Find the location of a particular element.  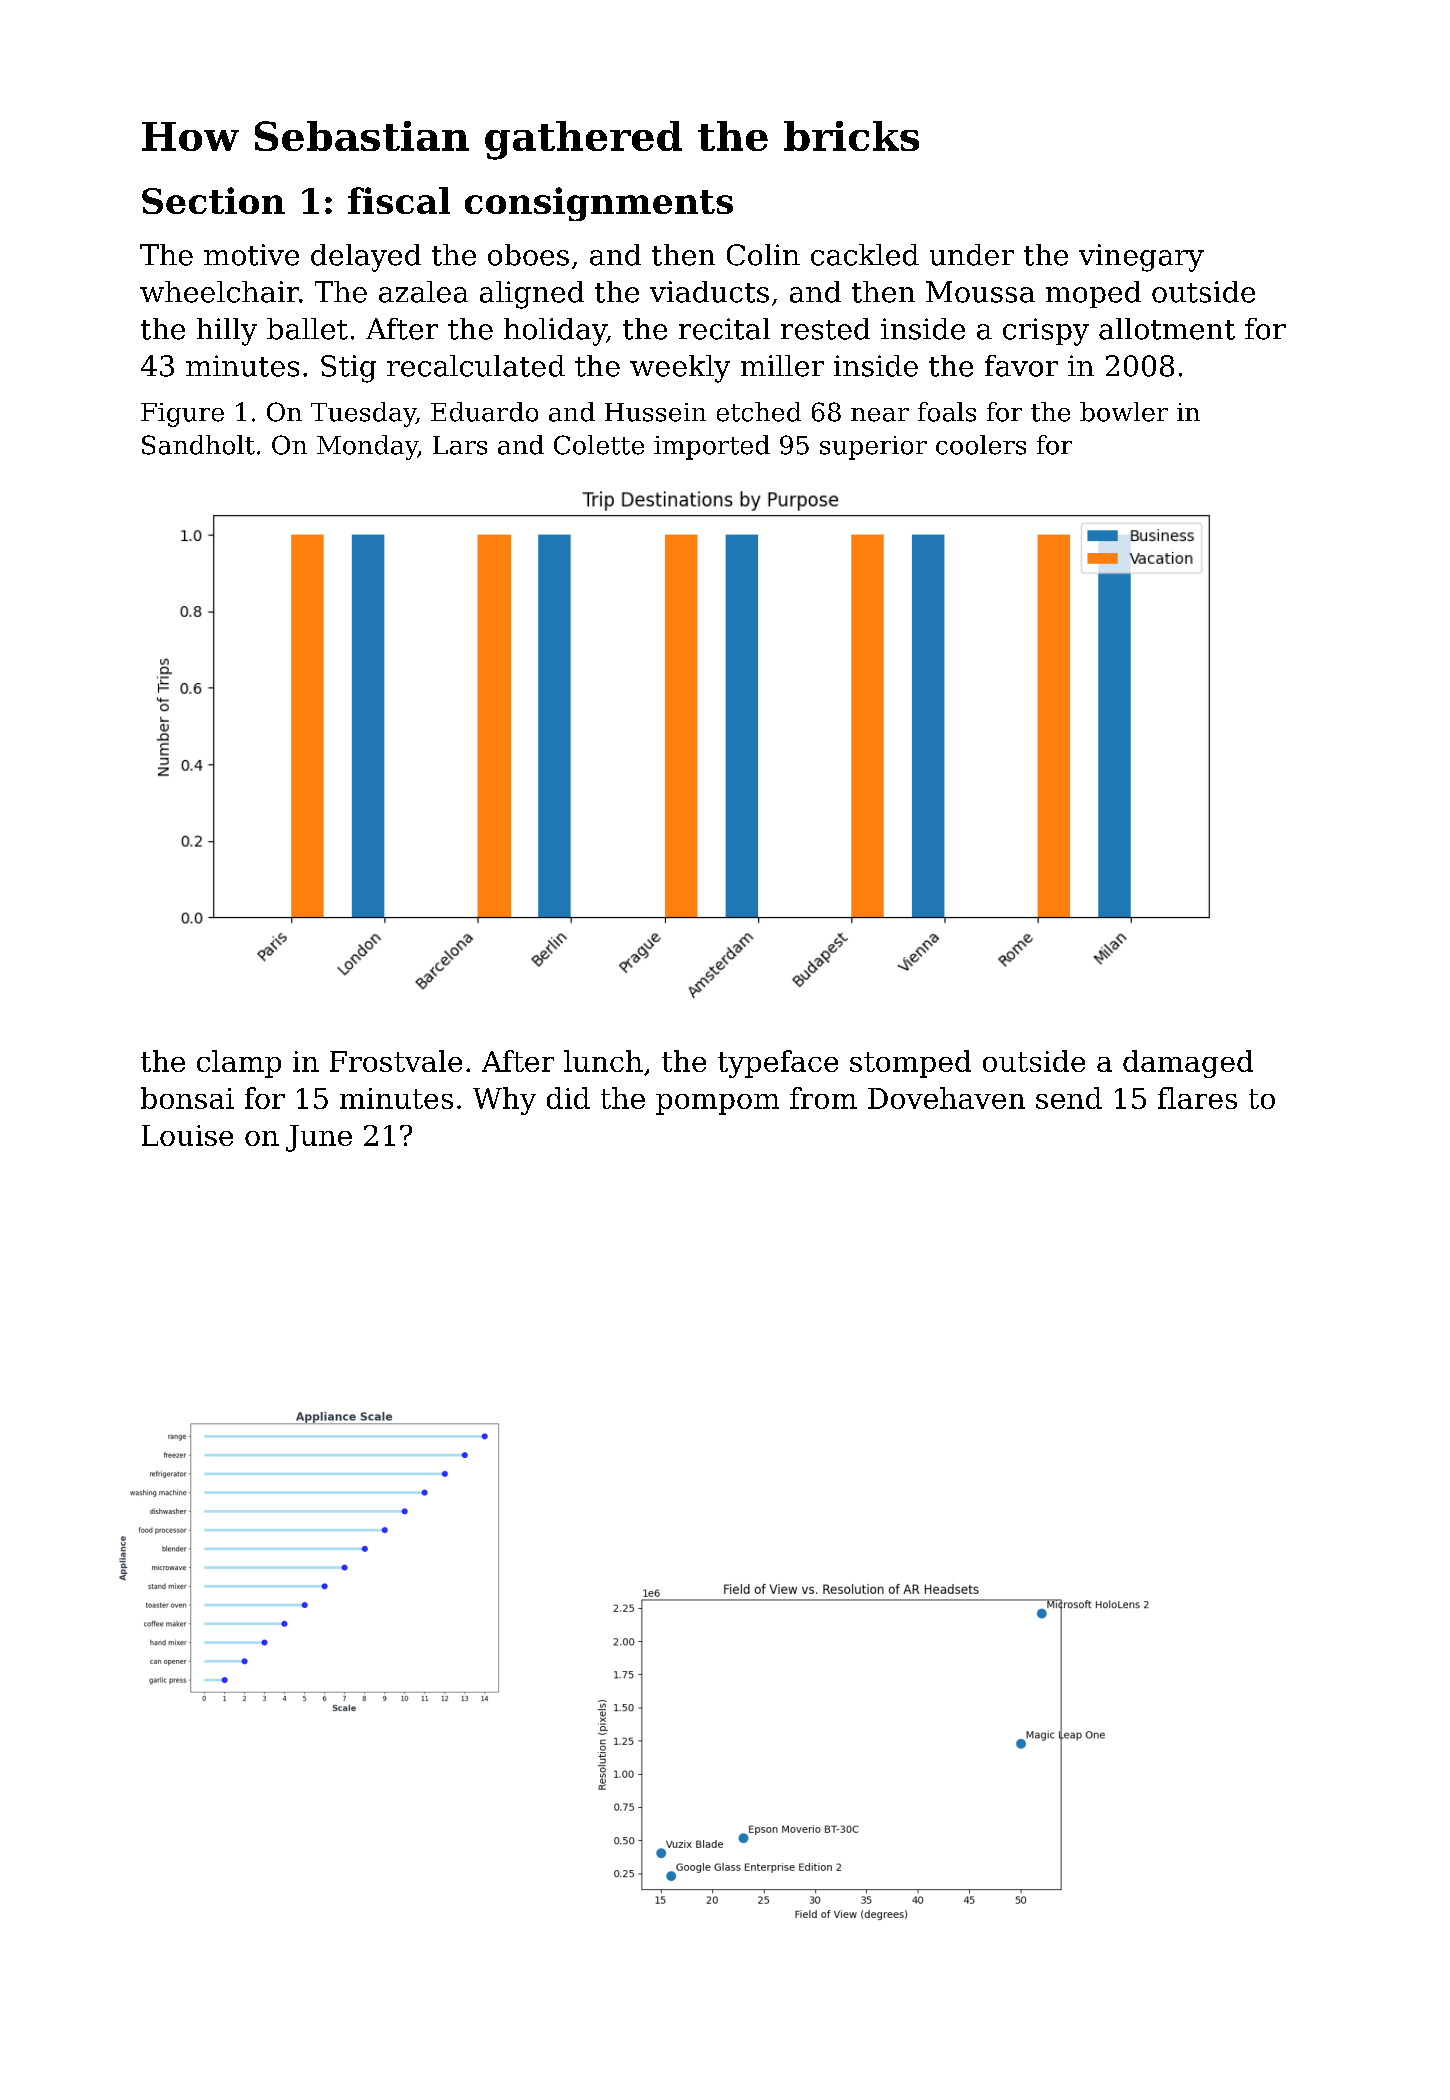

Colette is located at coordinates (599, 445).
